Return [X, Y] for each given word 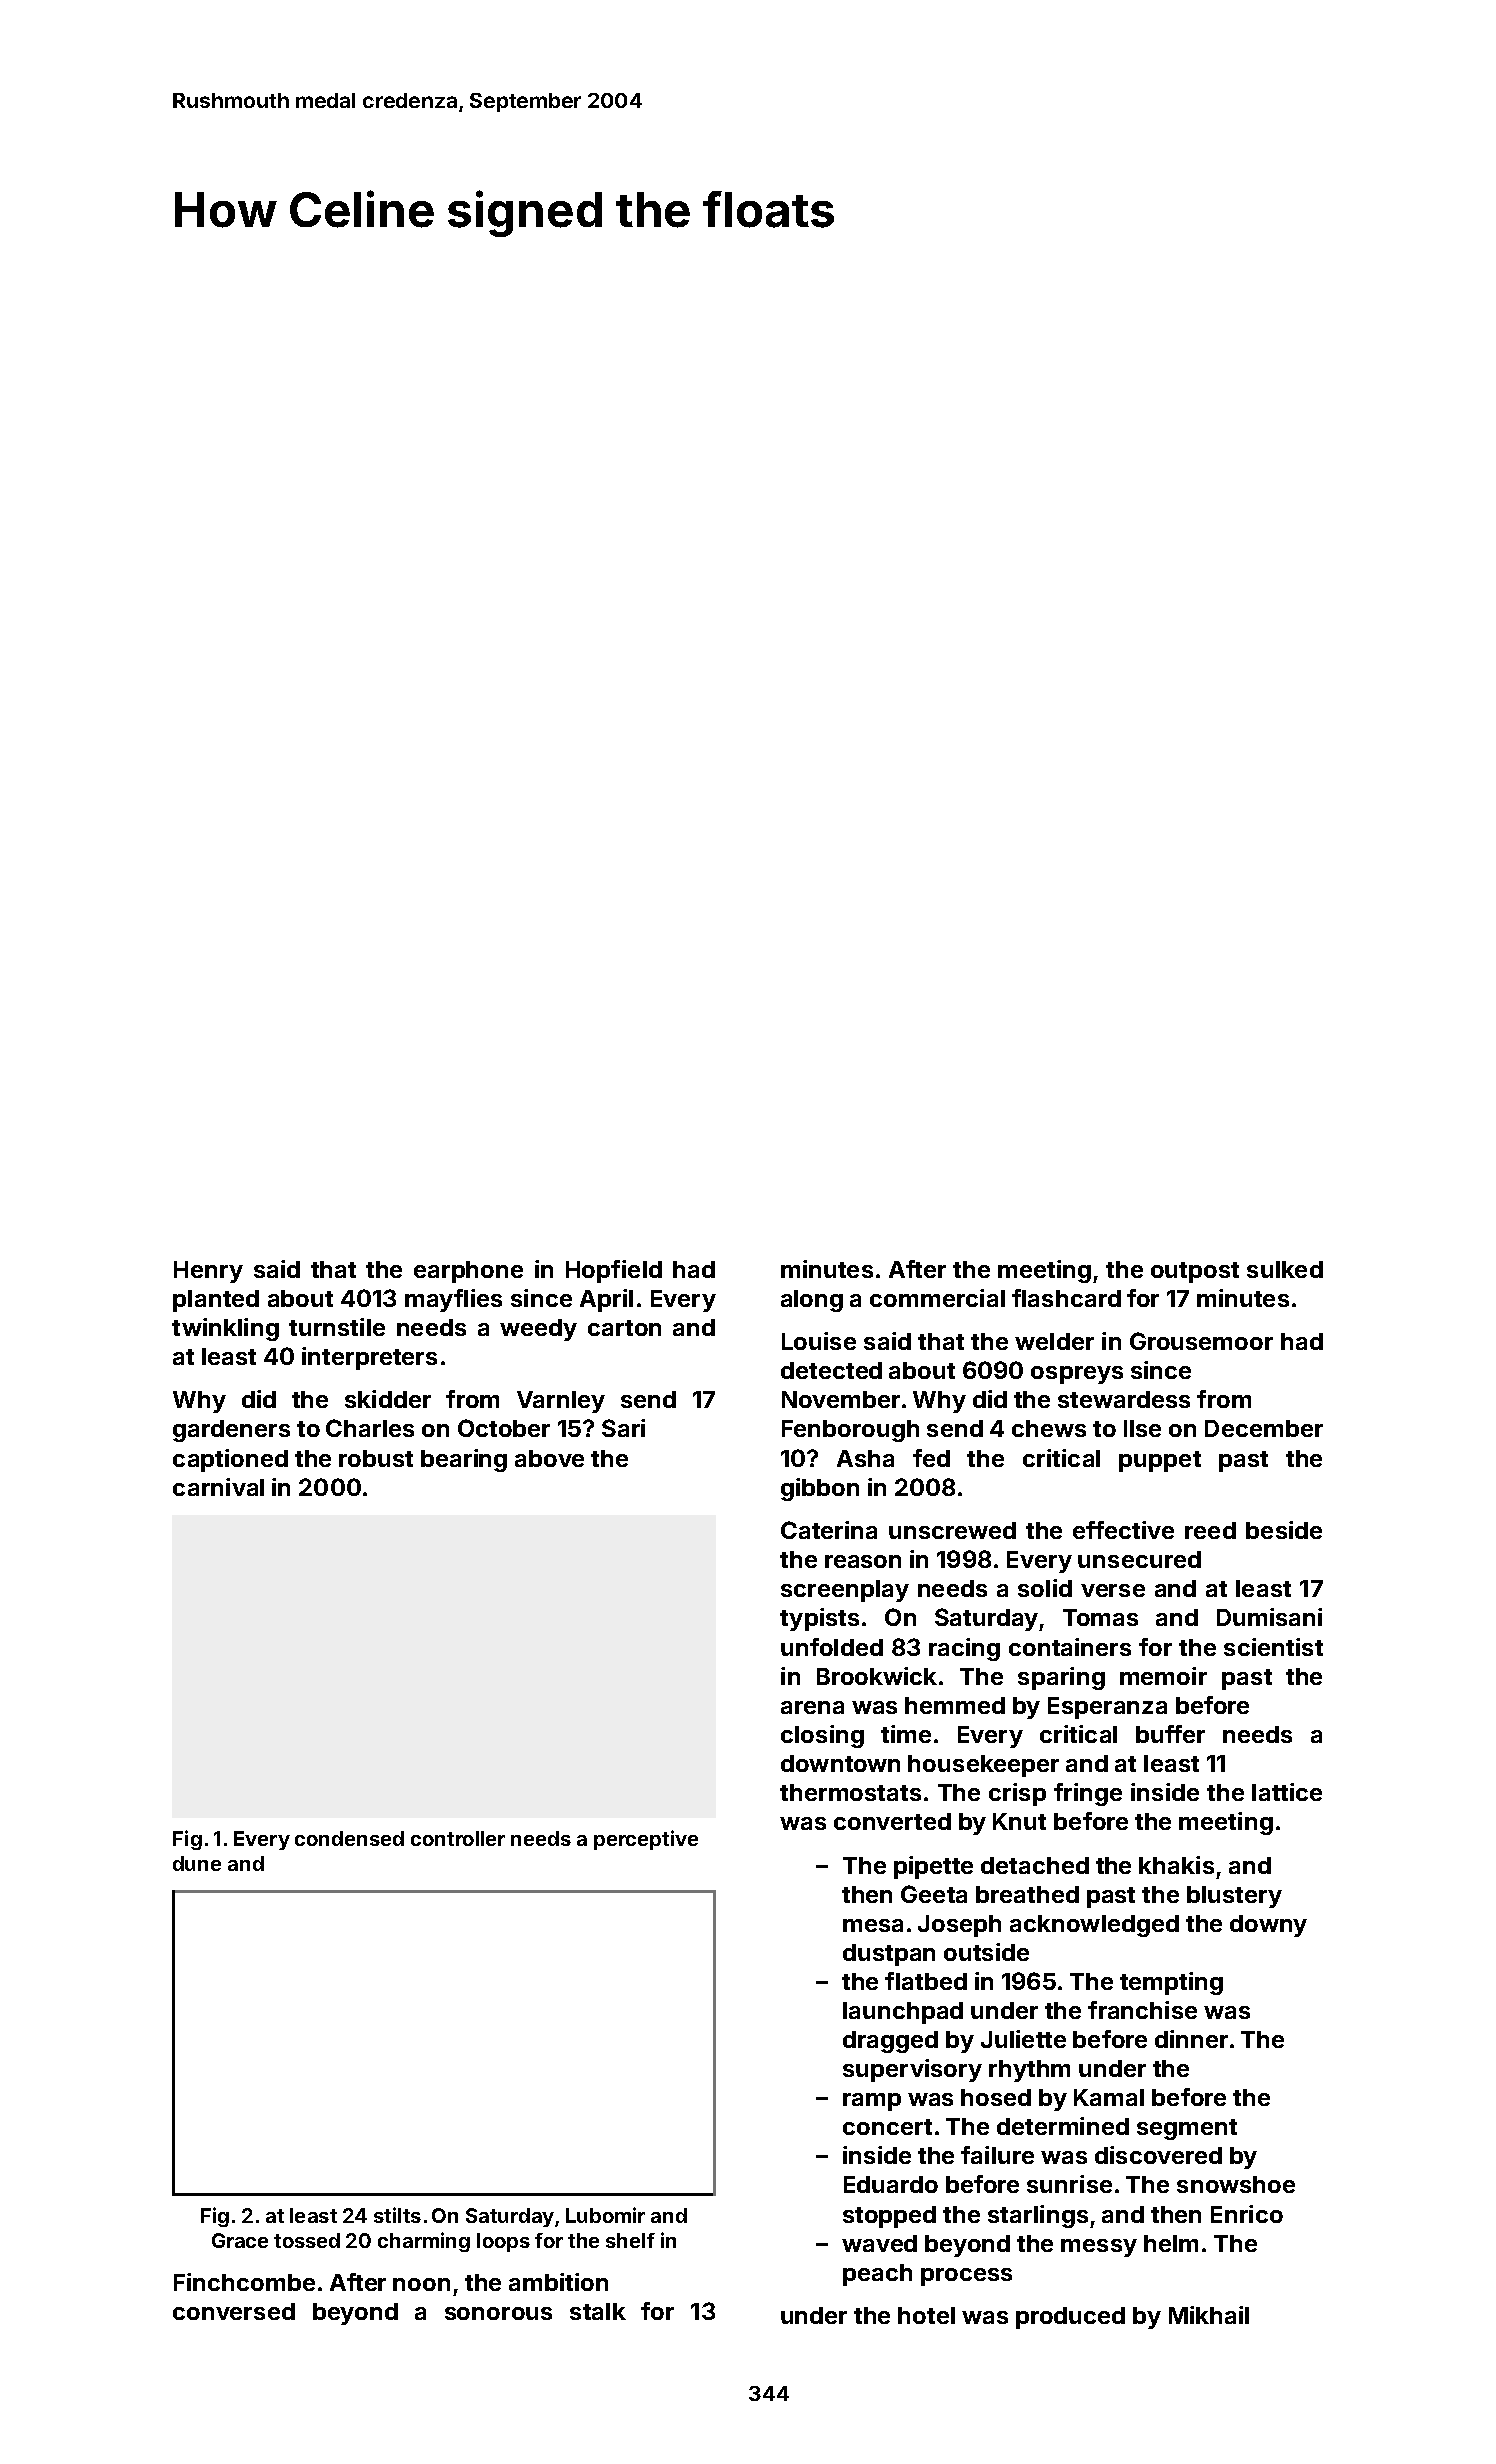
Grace [240, 2240]
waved [879, 2243]
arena [812, 1707]
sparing [1061, 1678]
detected [831, 1370]
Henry [208, 1272]
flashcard [1066, 1298]
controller [458, 1838]
